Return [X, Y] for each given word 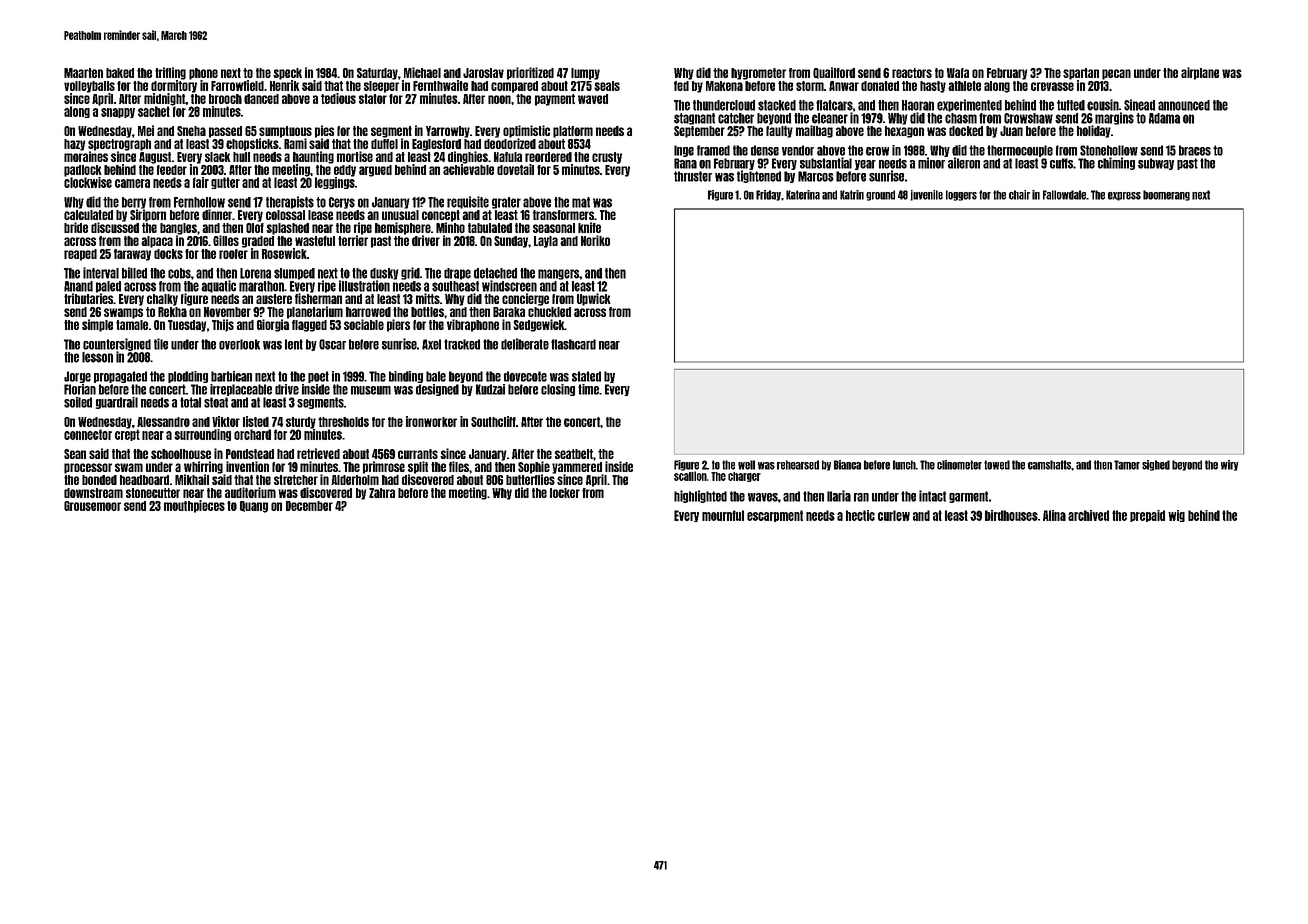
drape [457, 274]
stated [586, 376]
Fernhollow [199, 202]
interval [101, 273]
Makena [724, 86]
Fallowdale [1064, 195]
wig [1176, 516]
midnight [164, 99]
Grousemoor [92, 506]
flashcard [573, 344]
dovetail [515, 169]
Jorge [77, 377]
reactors [912, 73]
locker [565, 493]
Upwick [594, 299]
